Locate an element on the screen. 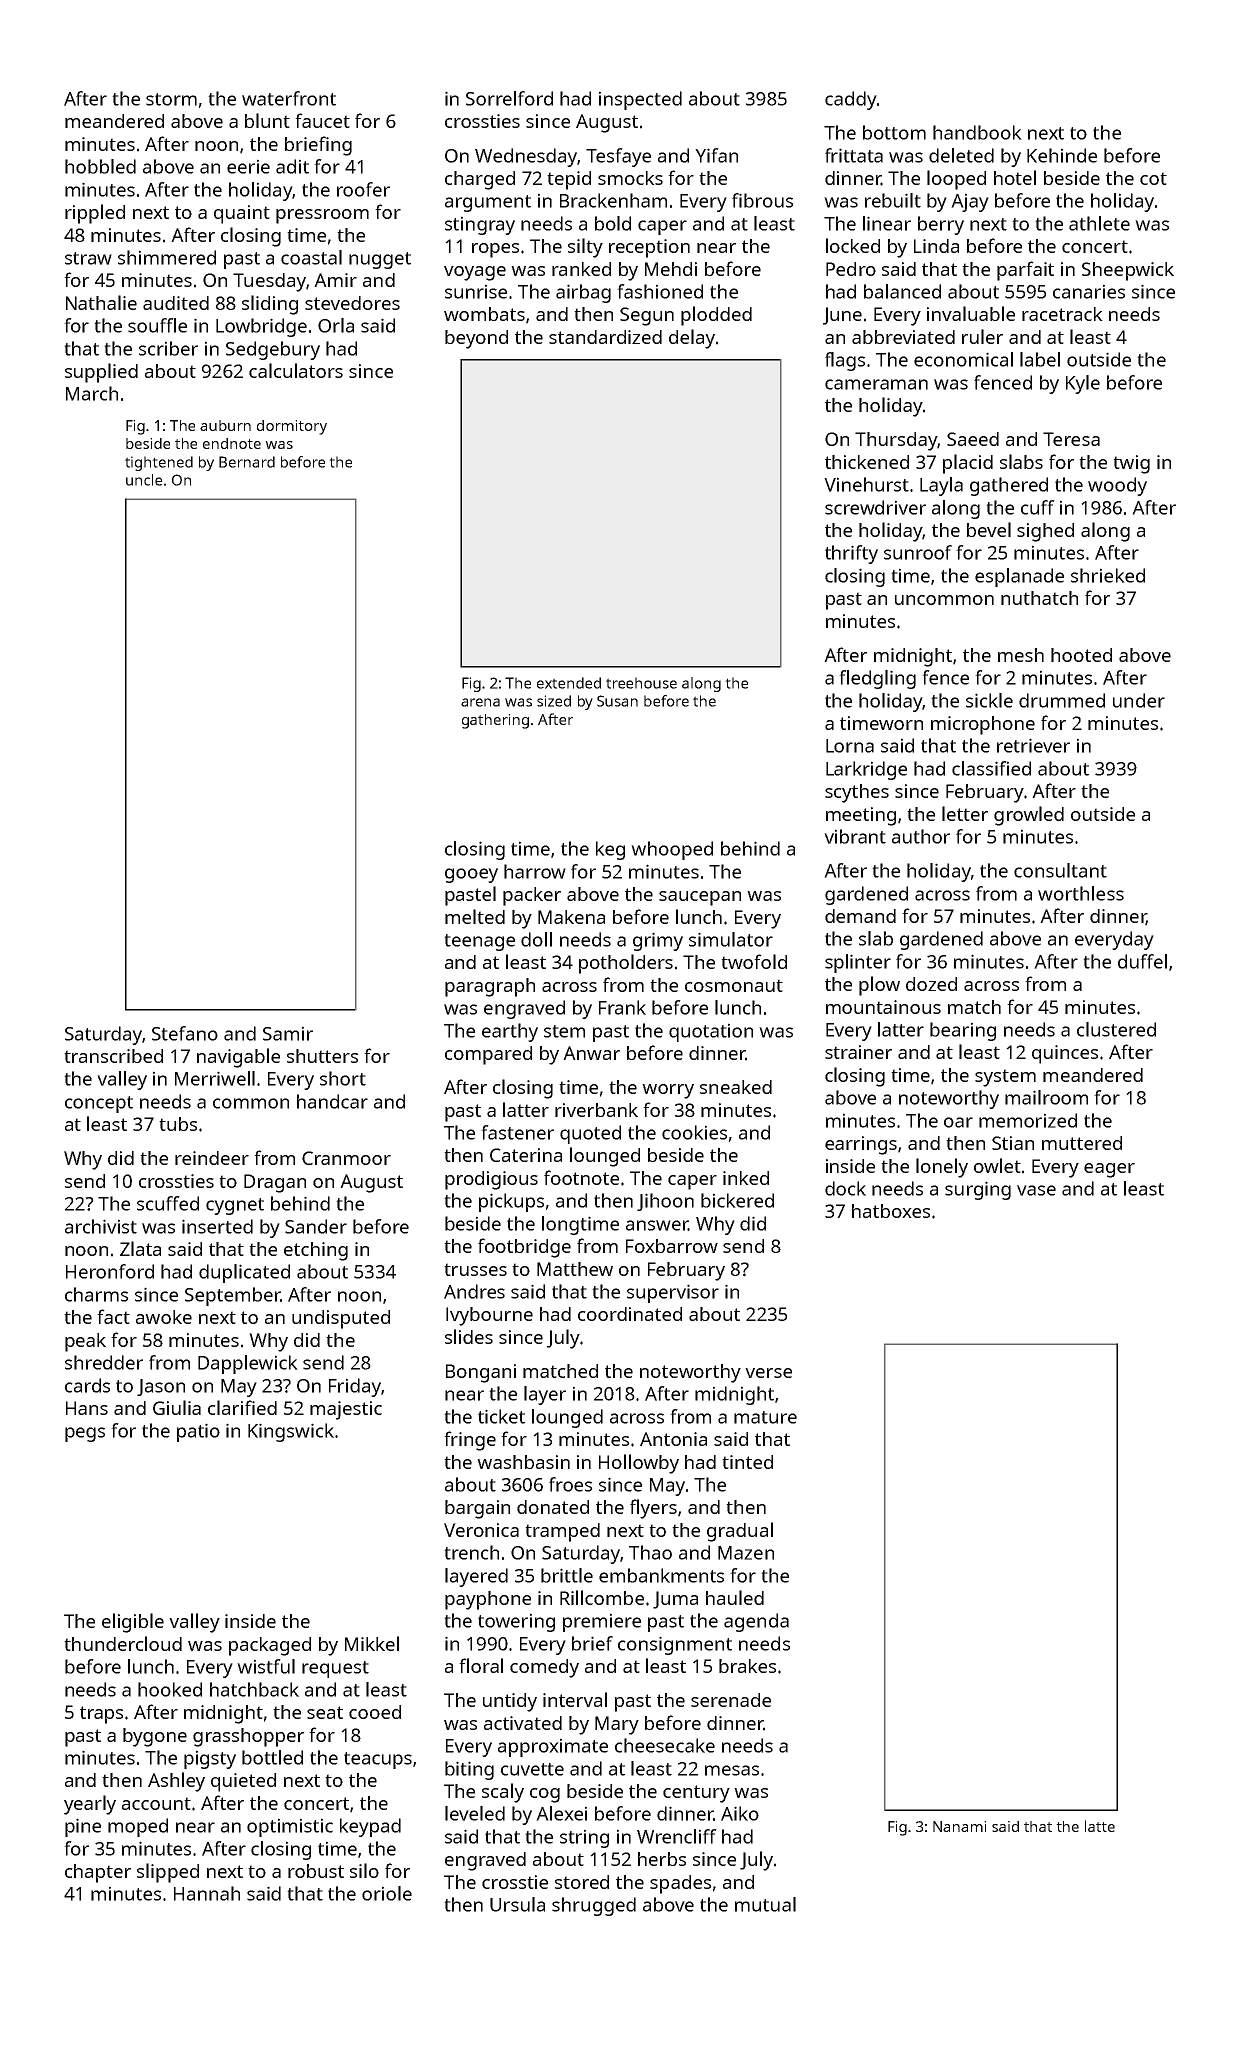 Image resolution: width=1242 pixels, height=2045 pixels. mutual is located at coordinates (765, 1904).
